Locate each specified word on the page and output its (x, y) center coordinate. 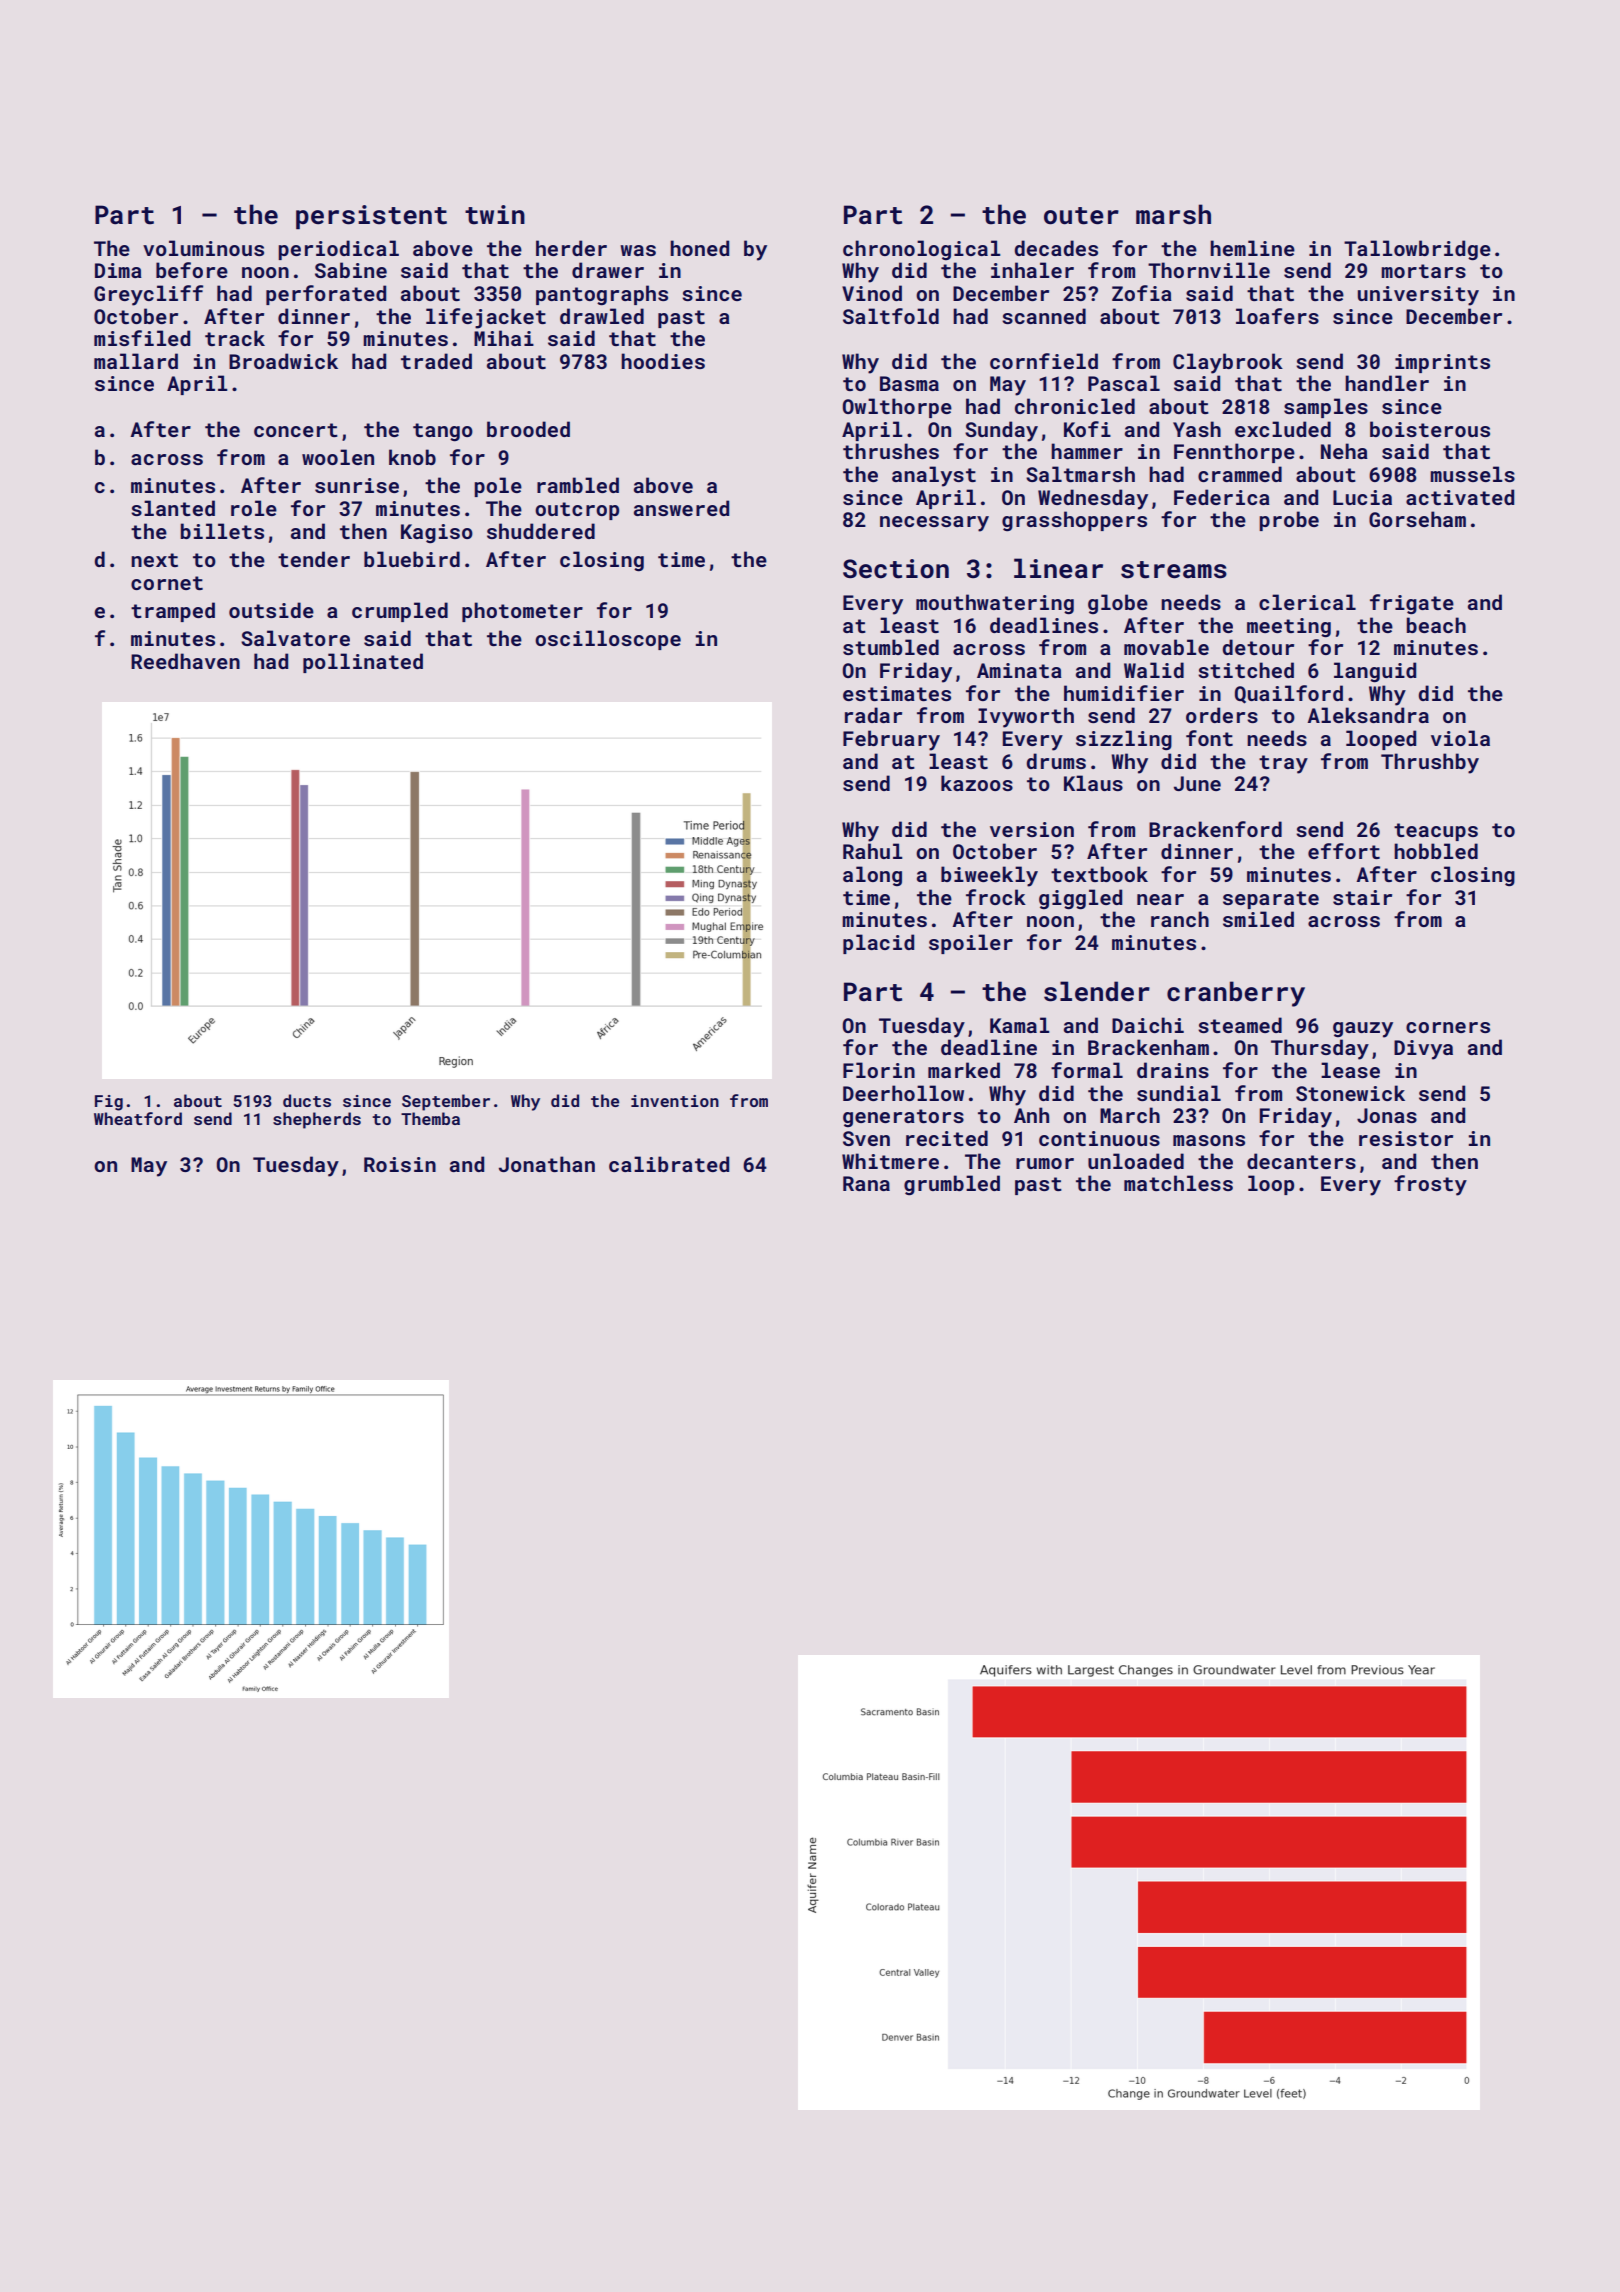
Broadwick (283, 361)
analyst (934, 476)
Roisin (400, 1164)
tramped (173, 612)
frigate (1412, 604)
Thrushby (1430, 763)
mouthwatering (995, 604)
